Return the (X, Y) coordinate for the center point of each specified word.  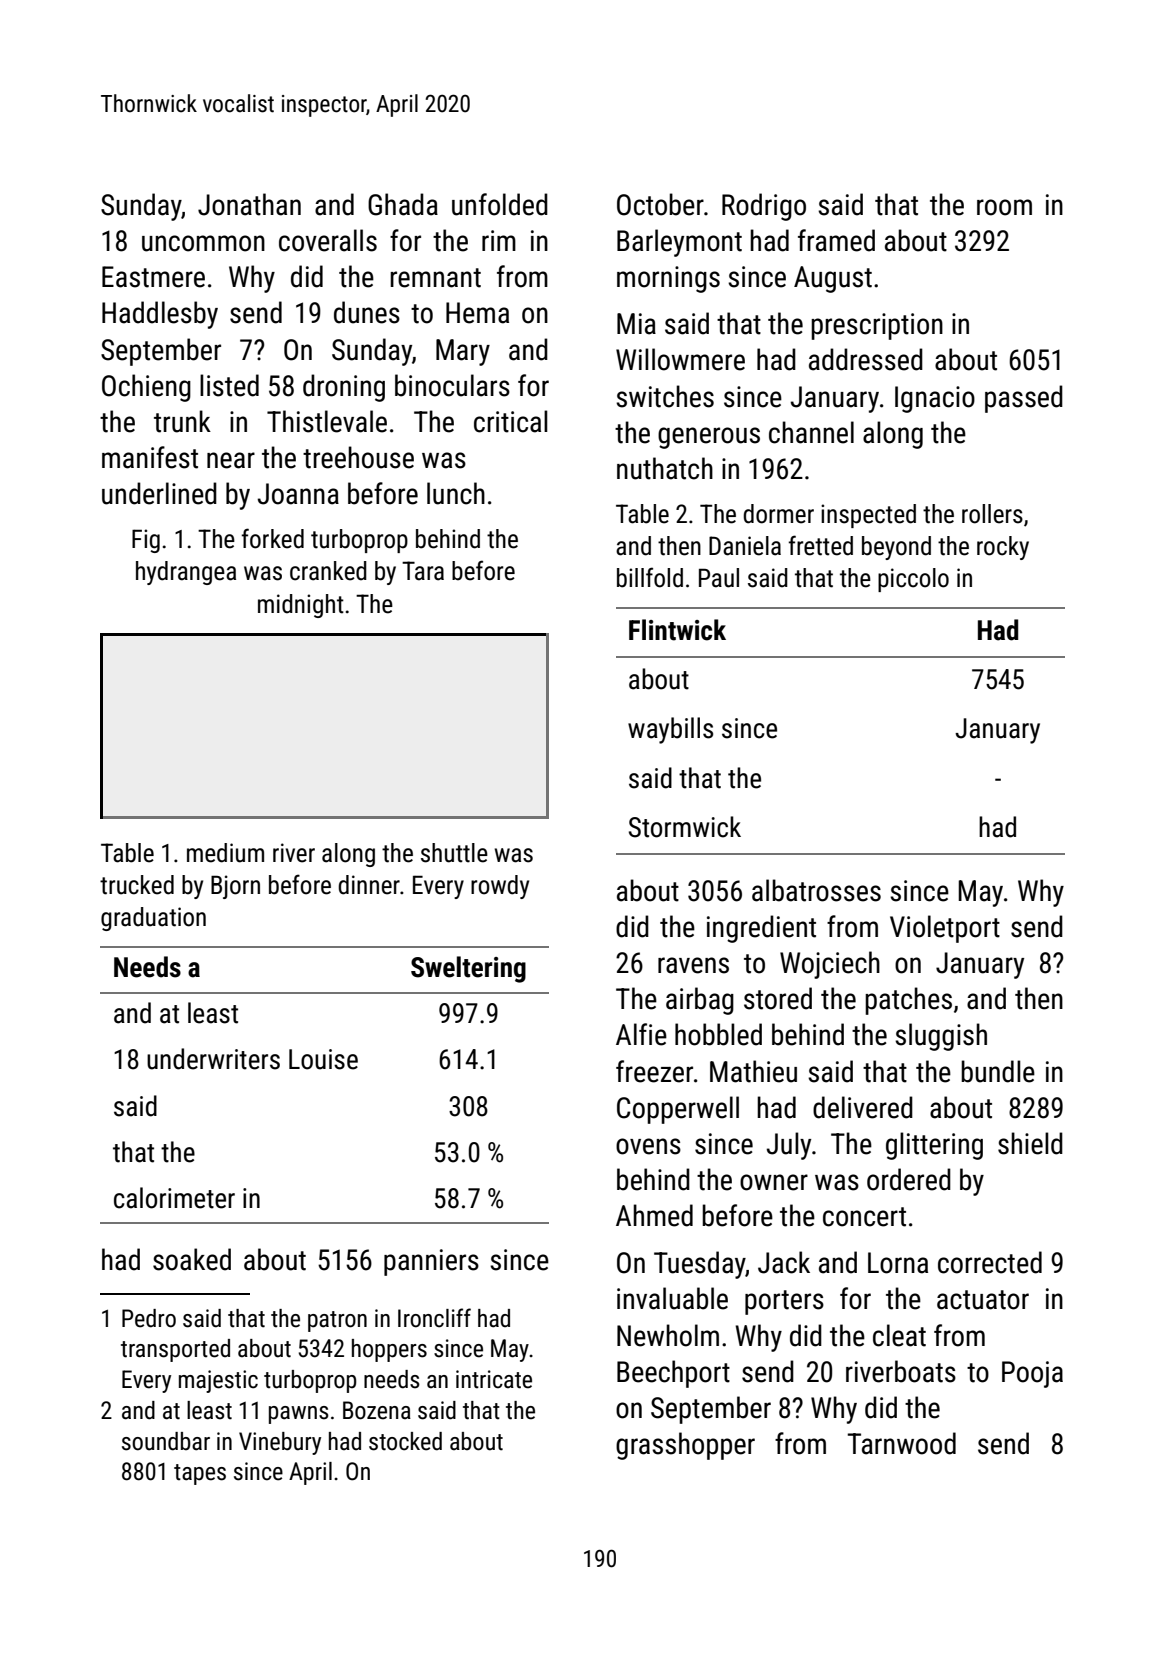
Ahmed (654, 1215)
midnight (301, 606)
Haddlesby (160, 315)
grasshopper (685, 1446)
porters (784, 1302)
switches (665, 396)
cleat (899, 1335)
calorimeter (174, 1198)
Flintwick (677, 630)
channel (811, 432)
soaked (192, 1259)
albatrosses (816, 890)
